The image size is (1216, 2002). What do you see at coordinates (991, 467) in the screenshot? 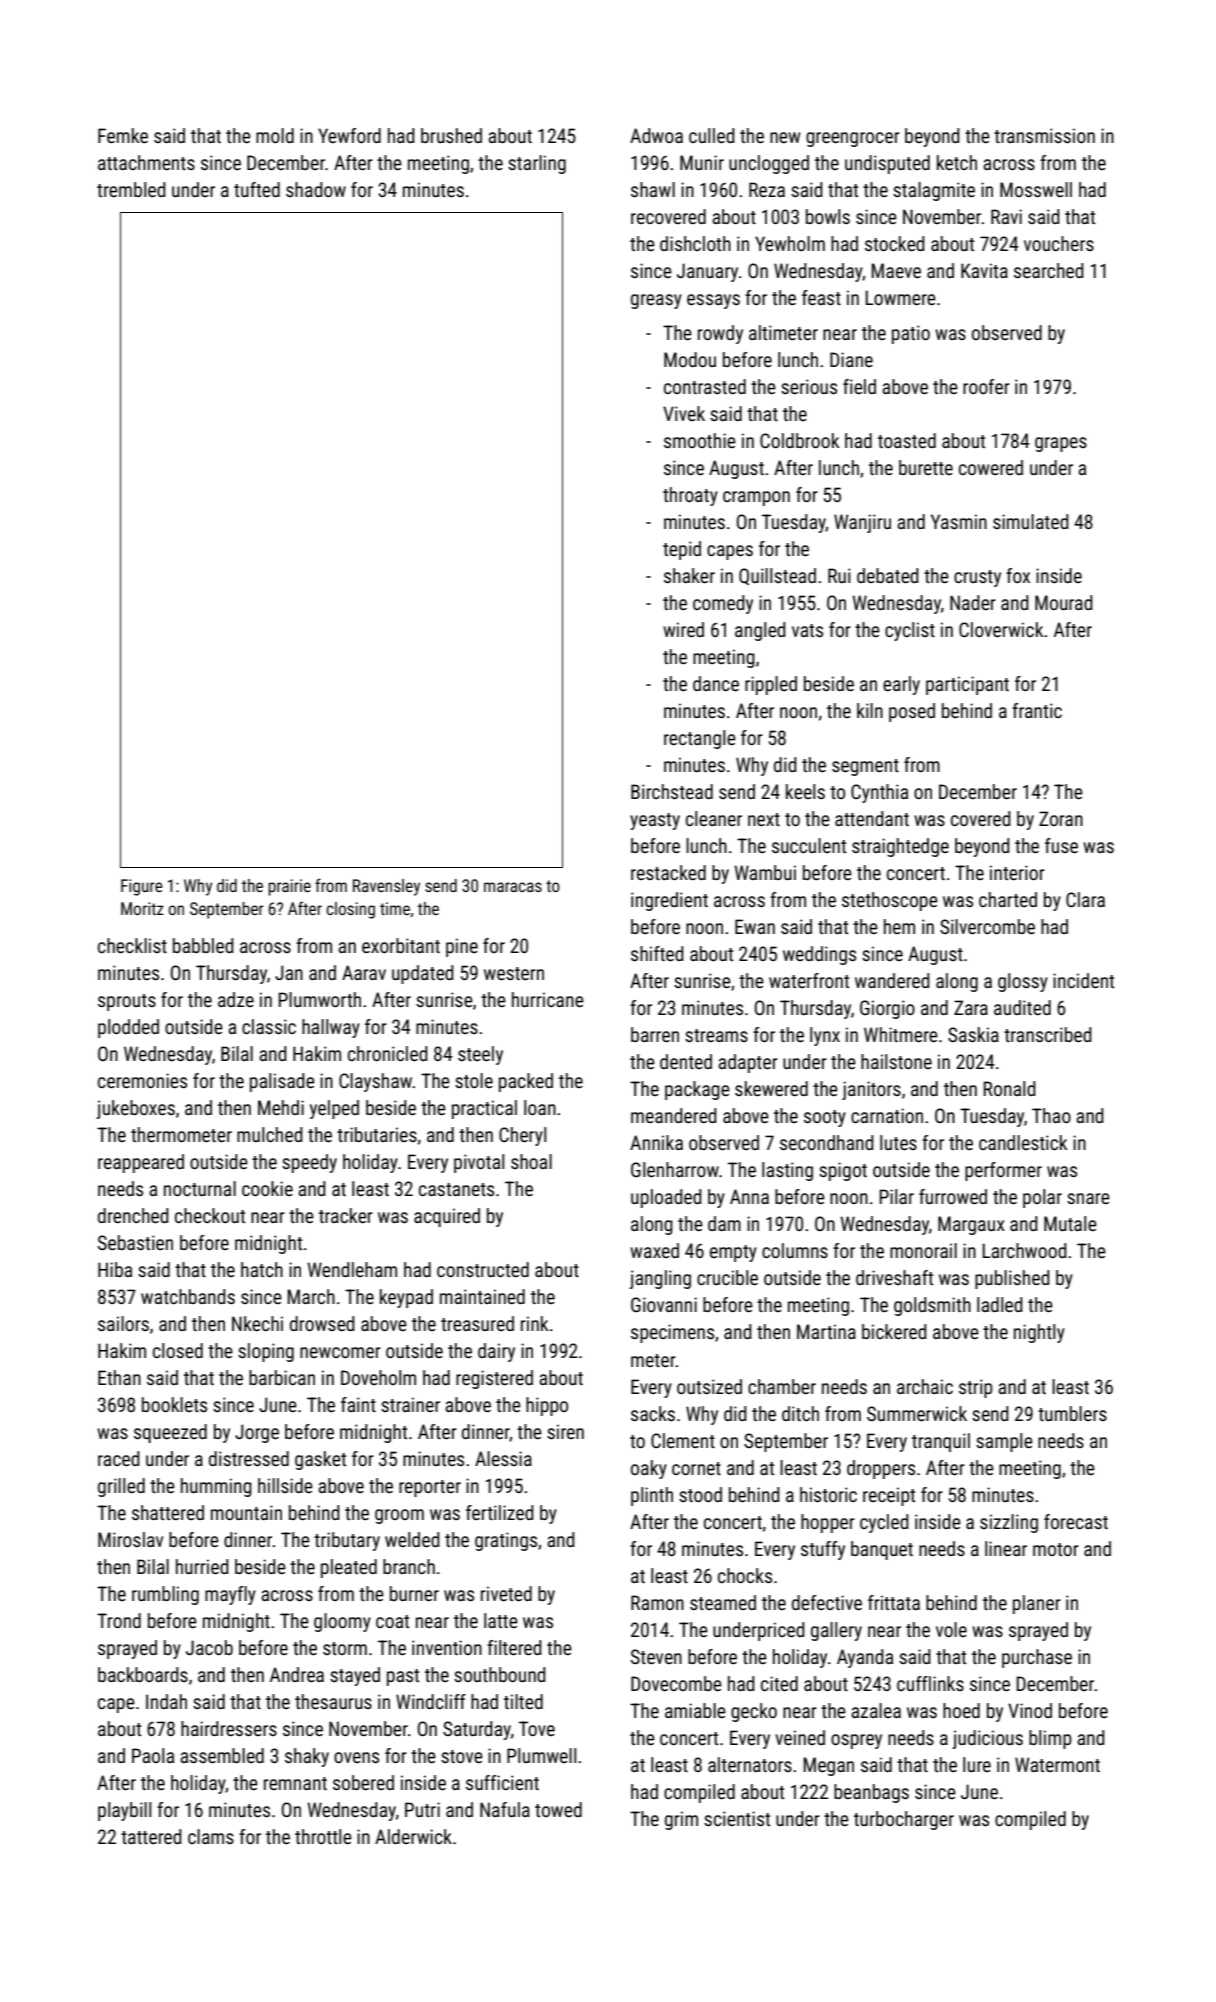
I see `cowered` at bounding box center [991, 467].
